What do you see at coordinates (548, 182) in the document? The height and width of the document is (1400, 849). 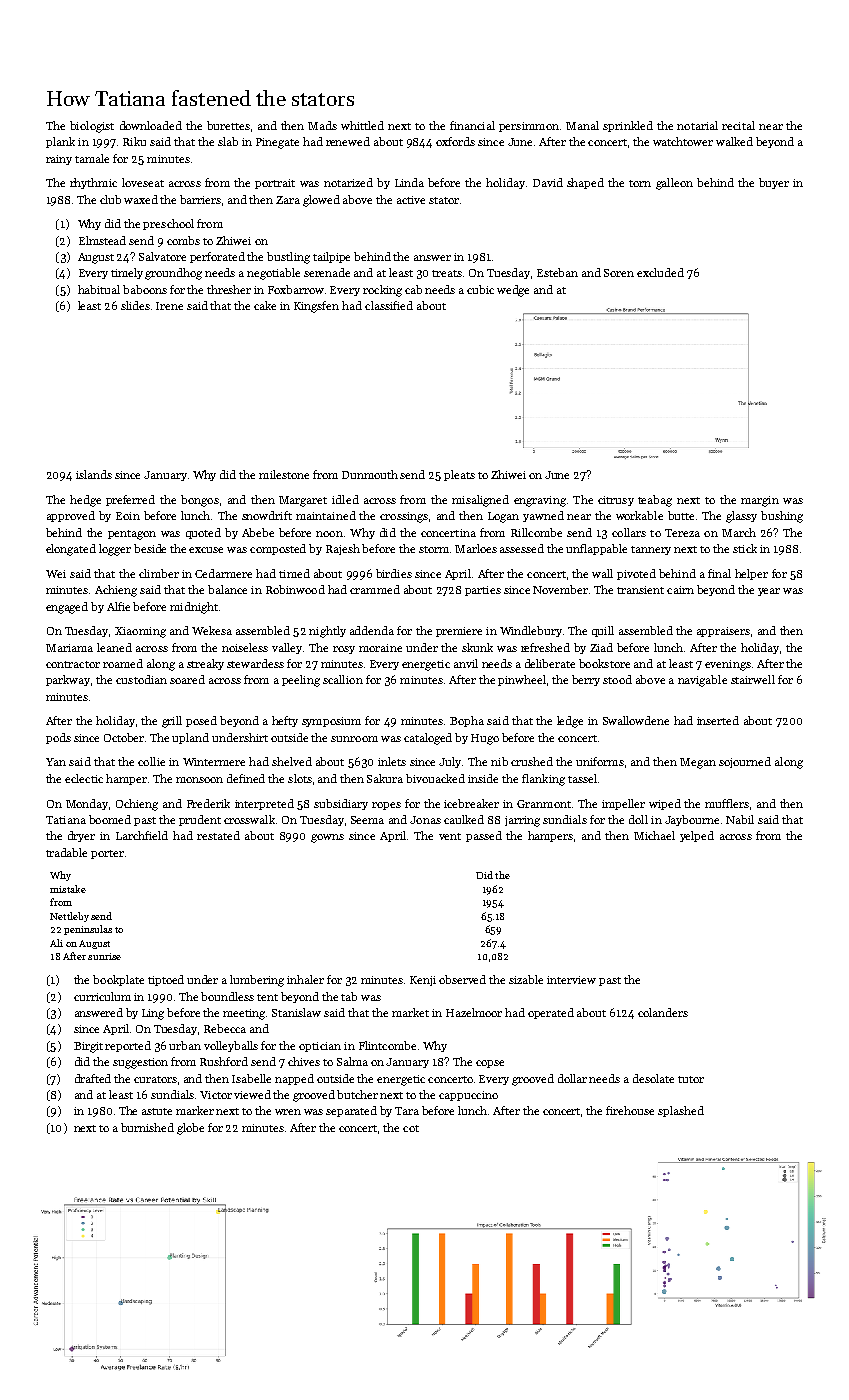 I see `David` at bounding box center [548, 182].
